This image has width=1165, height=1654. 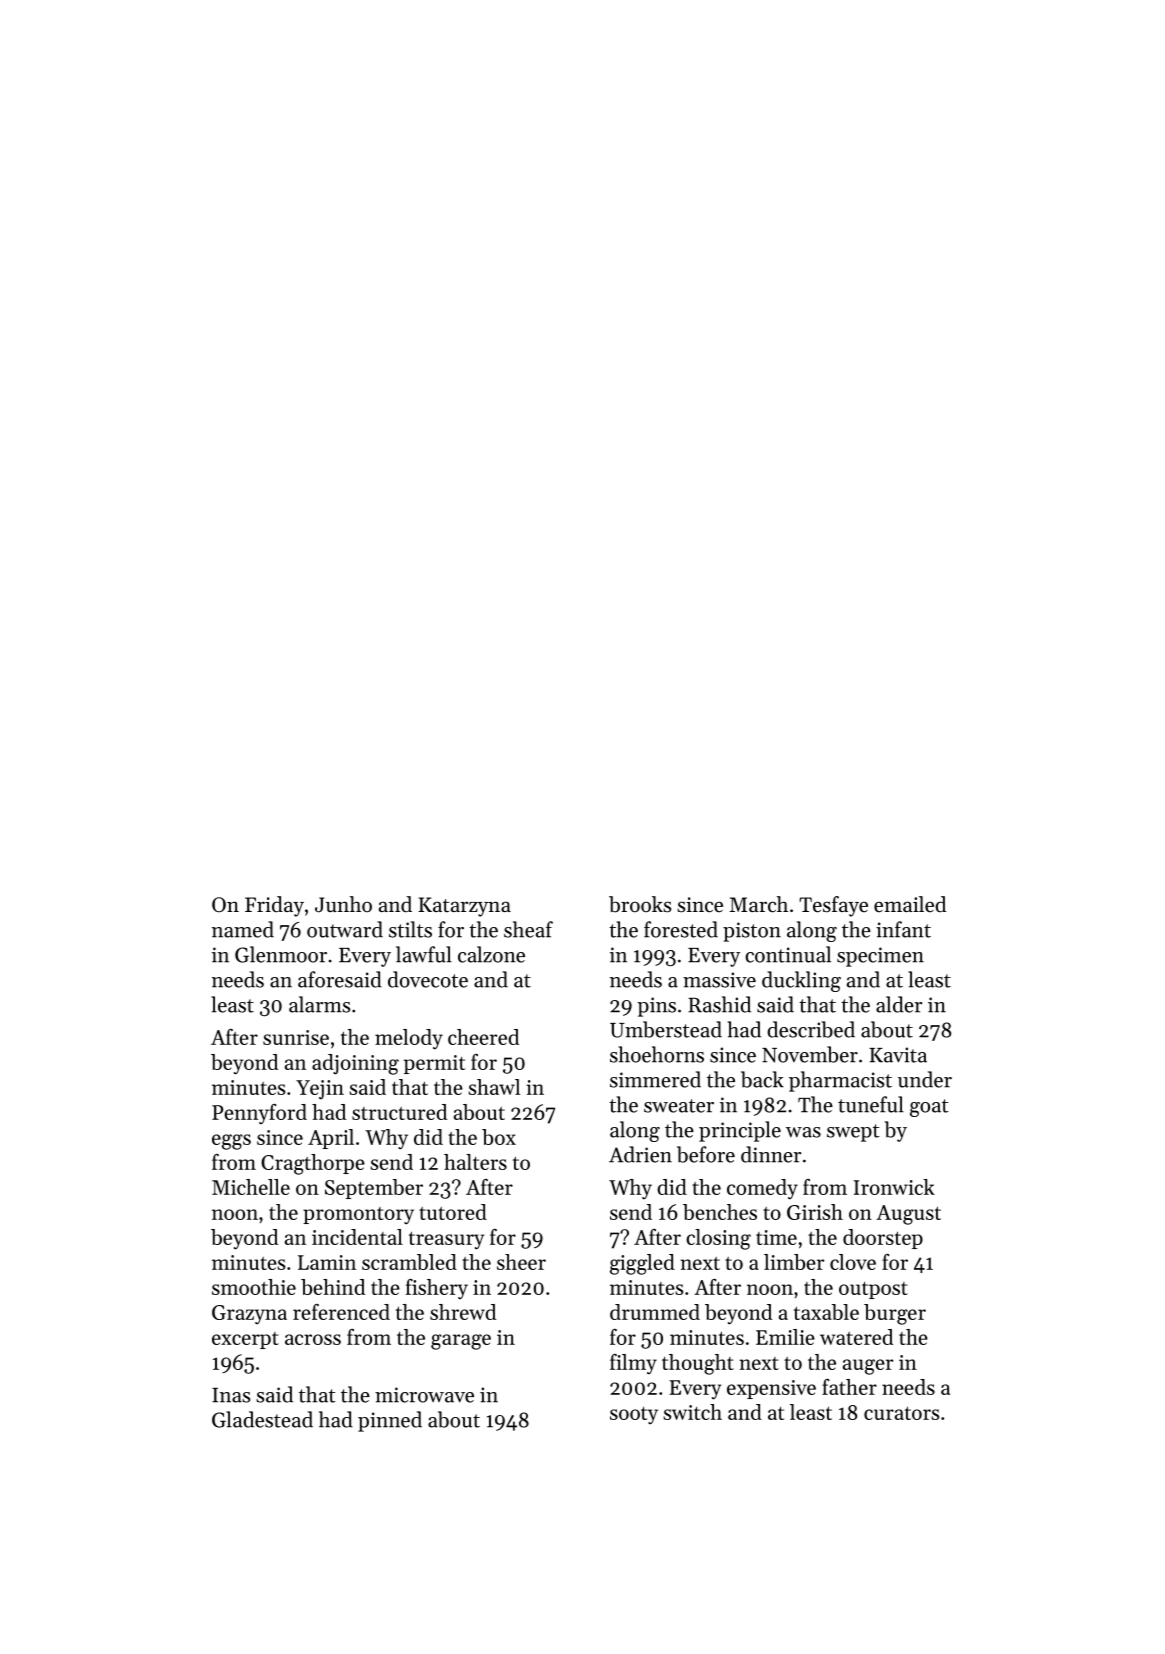 What do you see at coordinates (640, 904) in the image?
I see `brooks` at bounding box center [640, 904].
